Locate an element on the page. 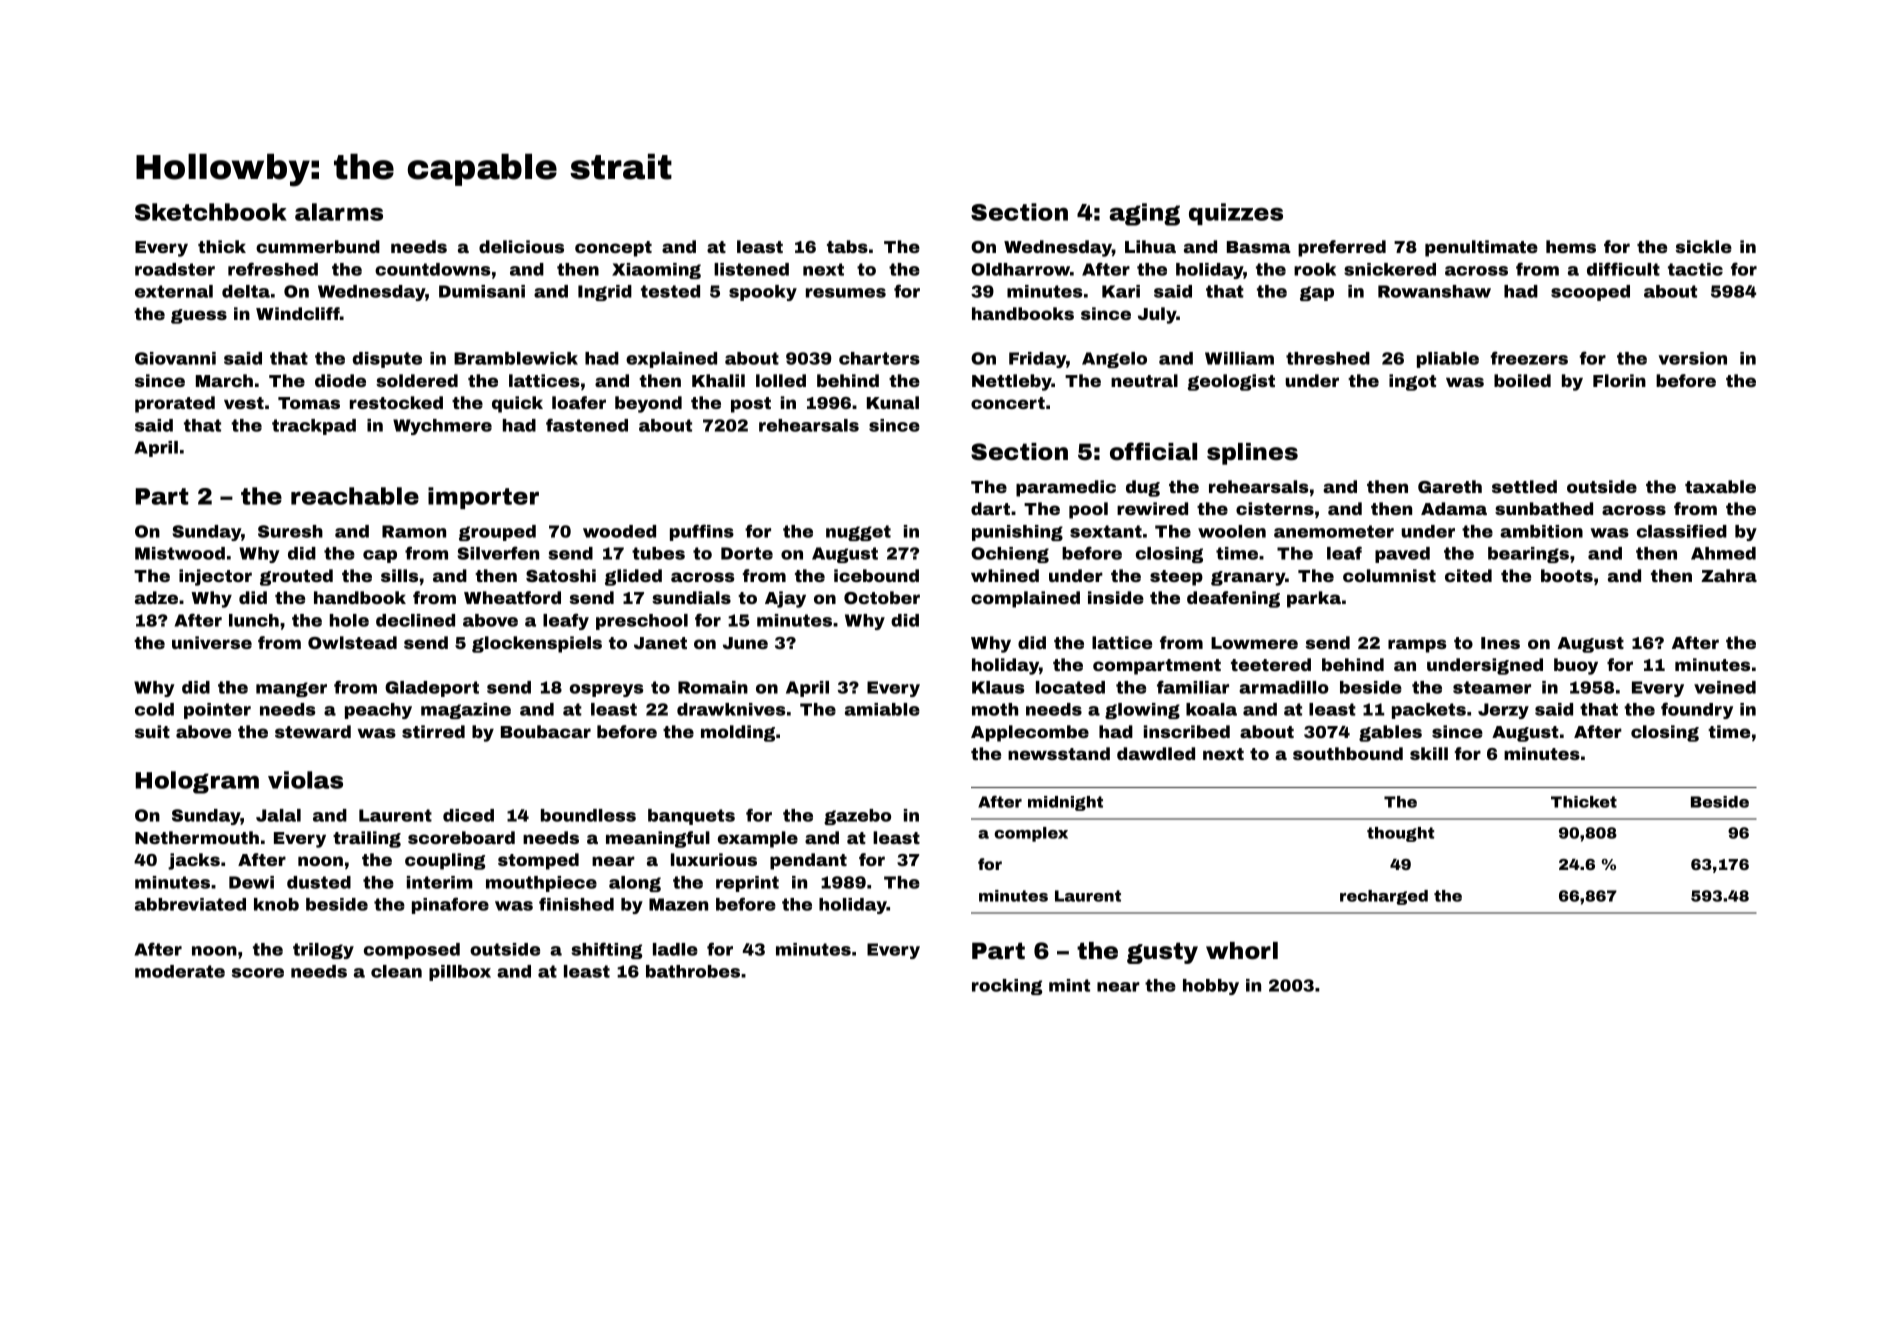  sundials is located at coordinates (691, 597).
